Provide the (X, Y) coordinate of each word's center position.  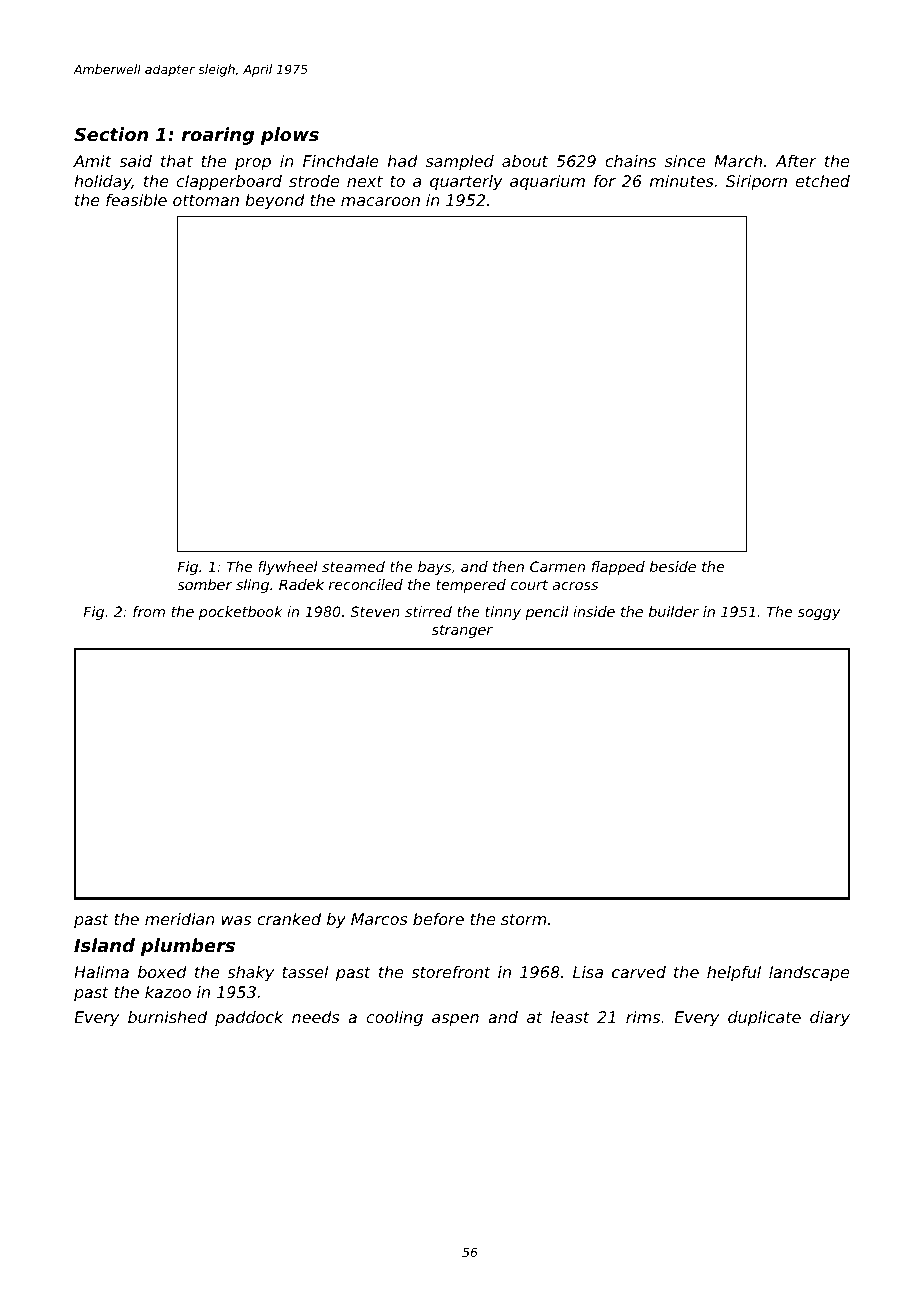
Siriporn (756, 183)
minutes (682, 181)
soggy (819, 614)
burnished (167, 1017)
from (149, 611)
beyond (275, 202)
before (438, 919)
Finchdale (341, 161)
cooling (395, 1019)
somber (204, 584)
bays (434, 568)
